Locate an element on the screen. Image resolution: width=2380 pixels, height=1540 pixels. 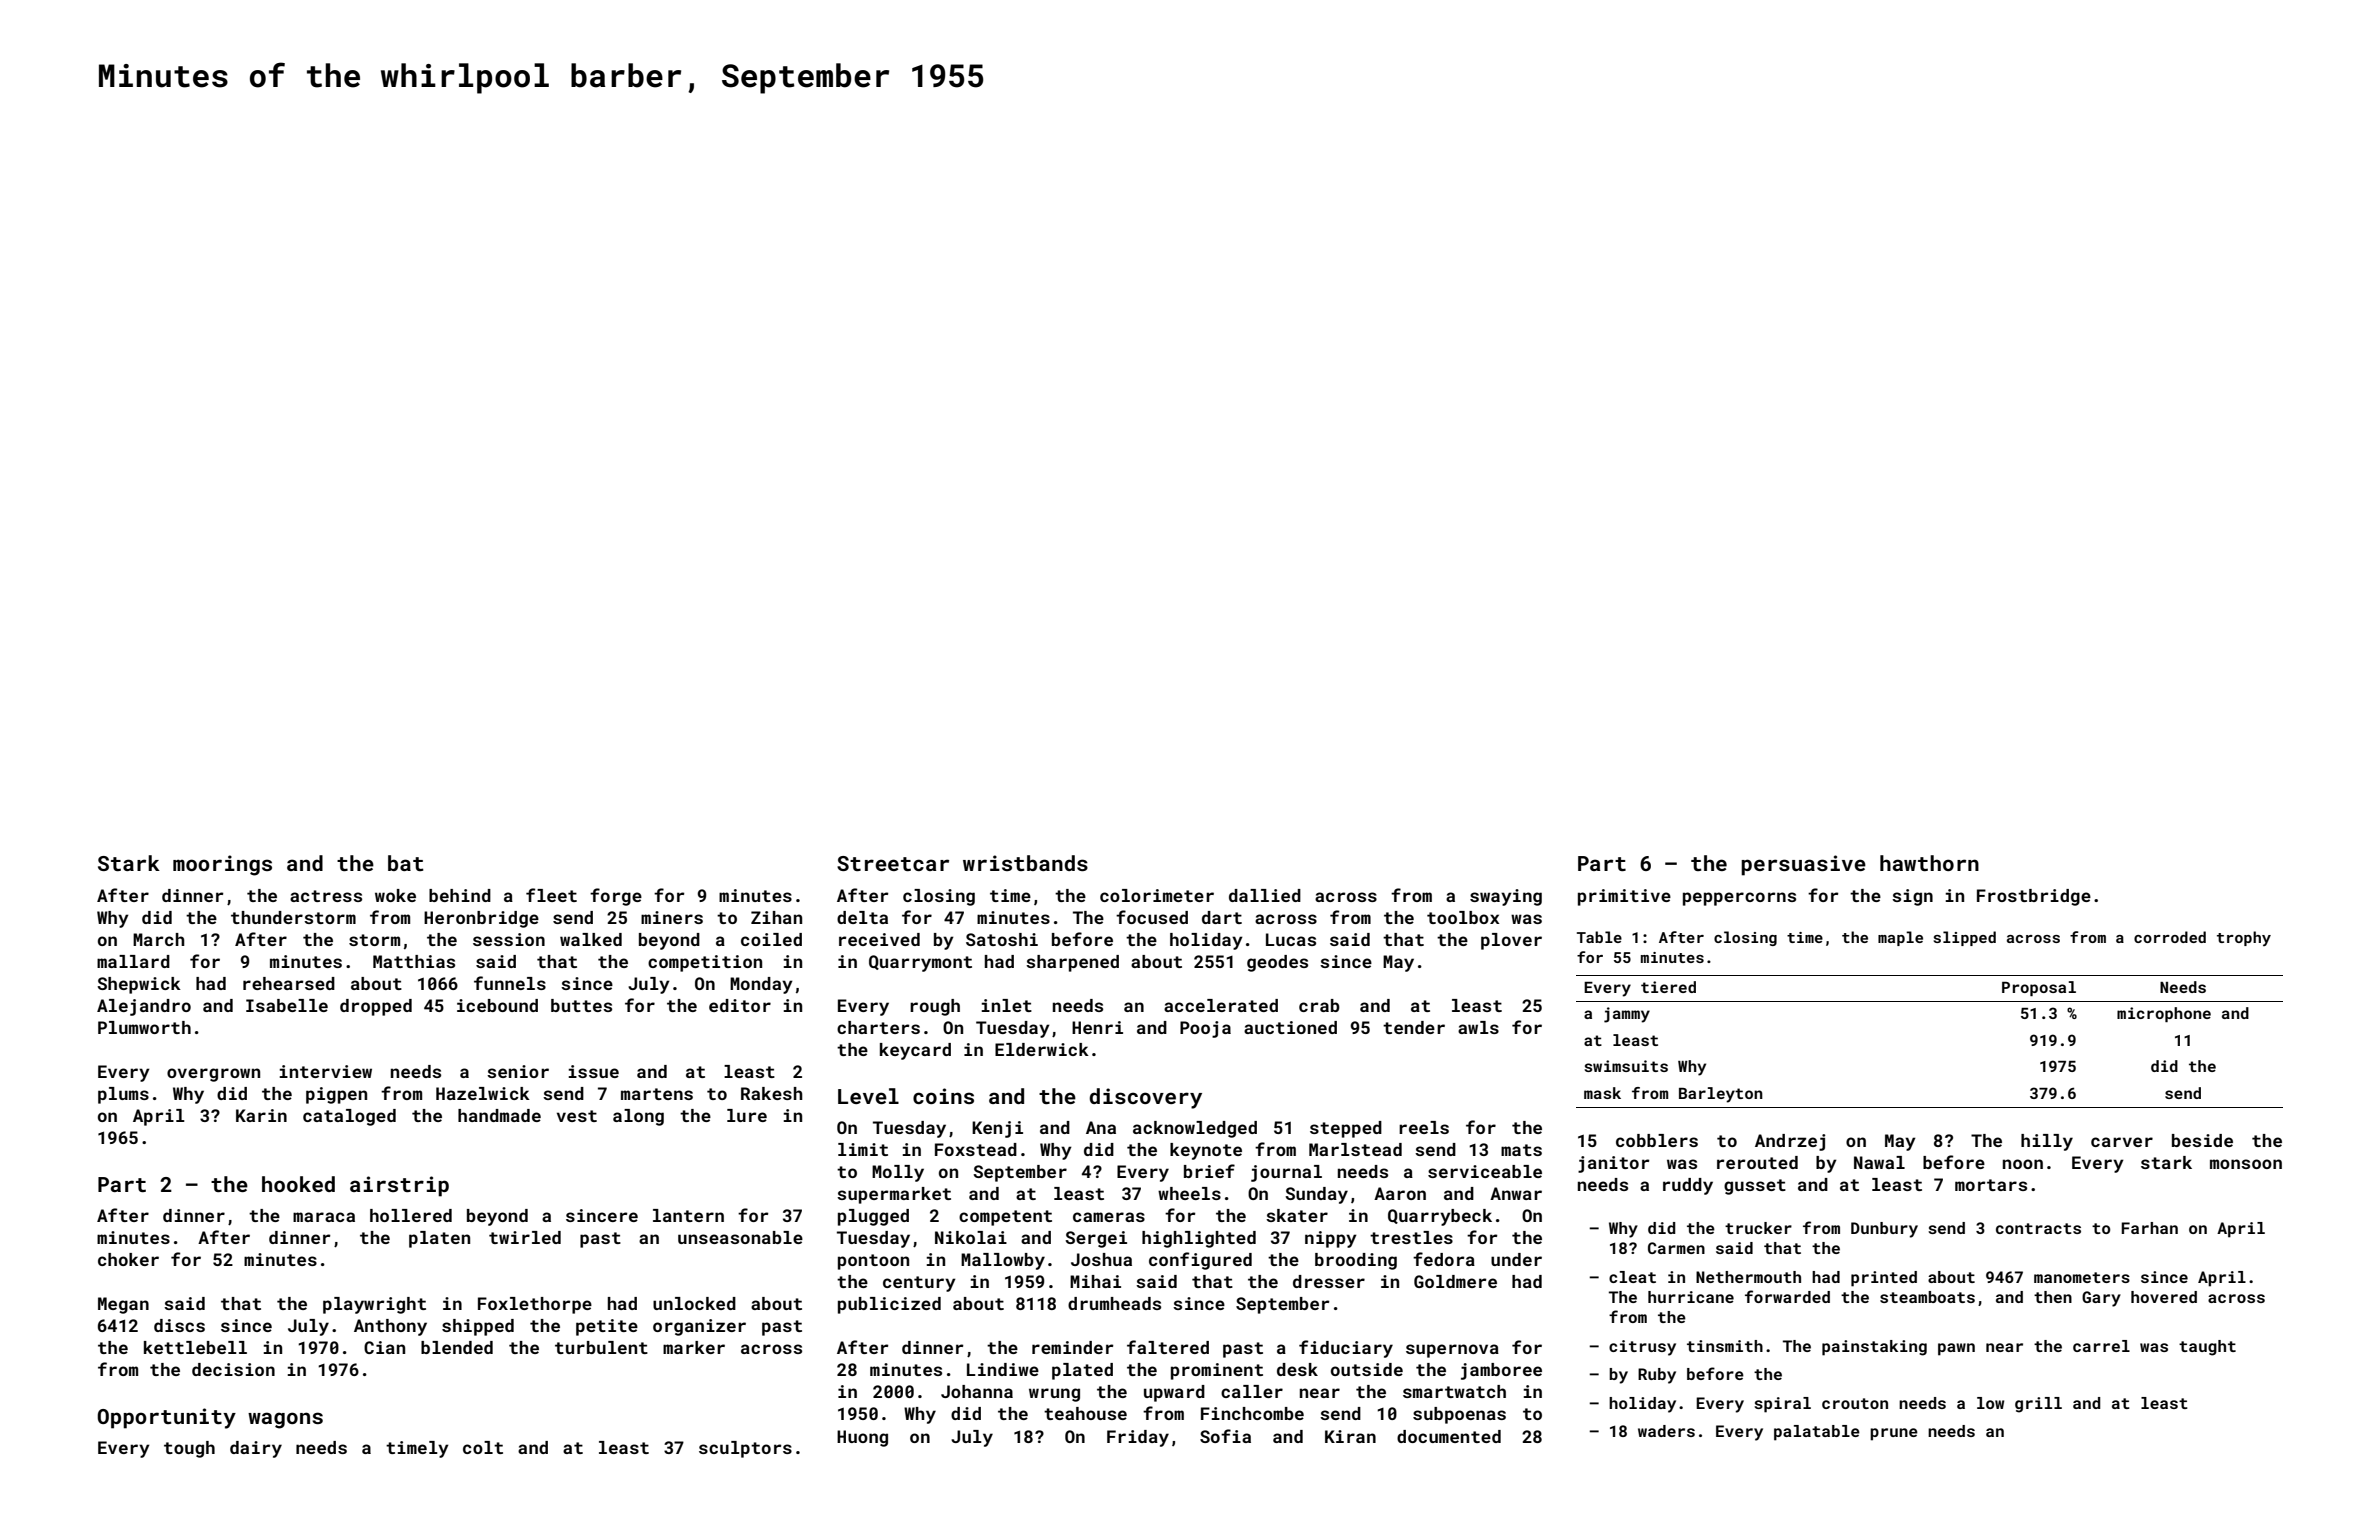
microphone is located at coordinates (2164, 1014).
